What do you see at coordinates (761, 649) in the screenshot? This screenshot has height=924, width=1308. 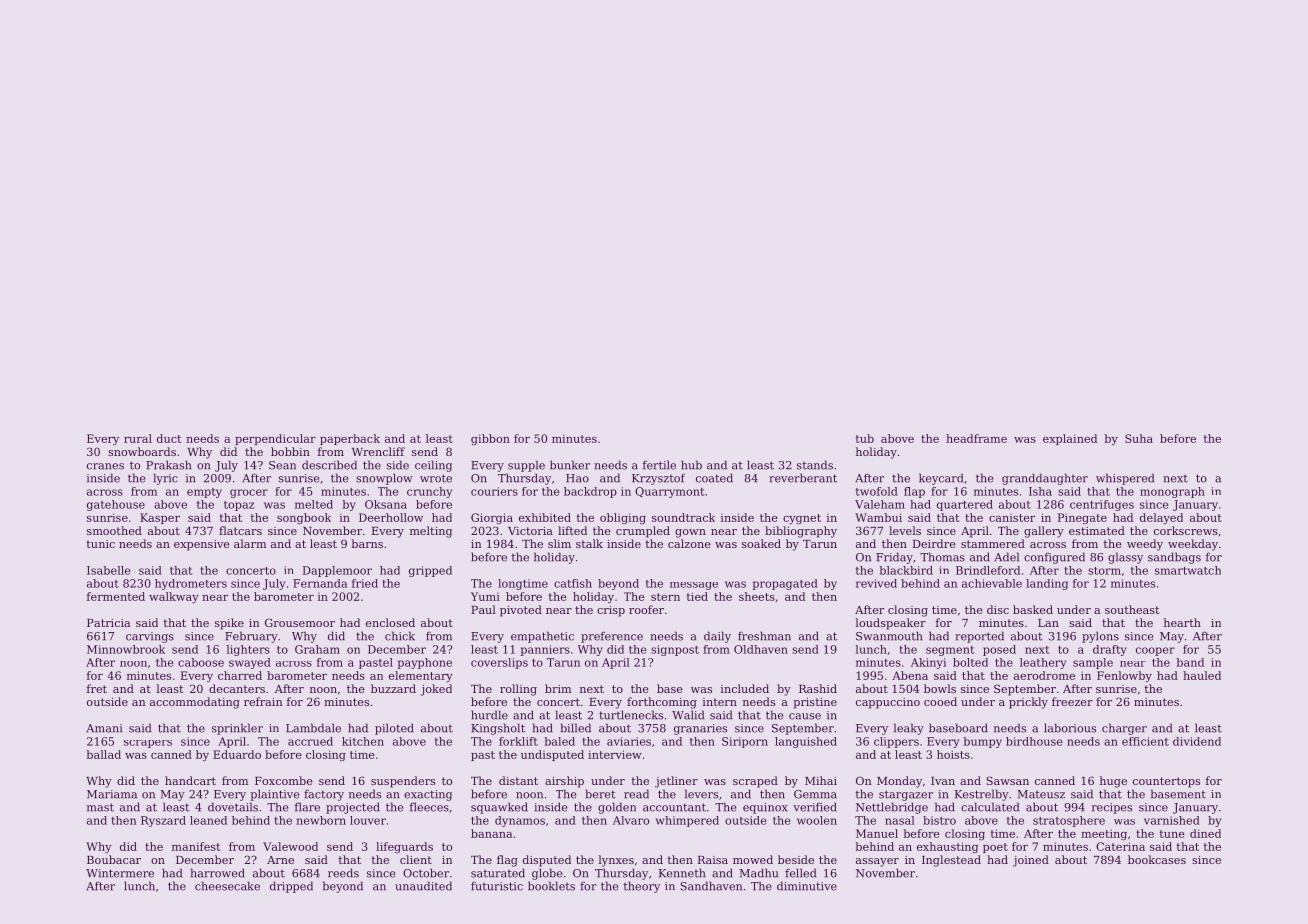 I see `Oldhaven` at bounding box center [761, 649].
